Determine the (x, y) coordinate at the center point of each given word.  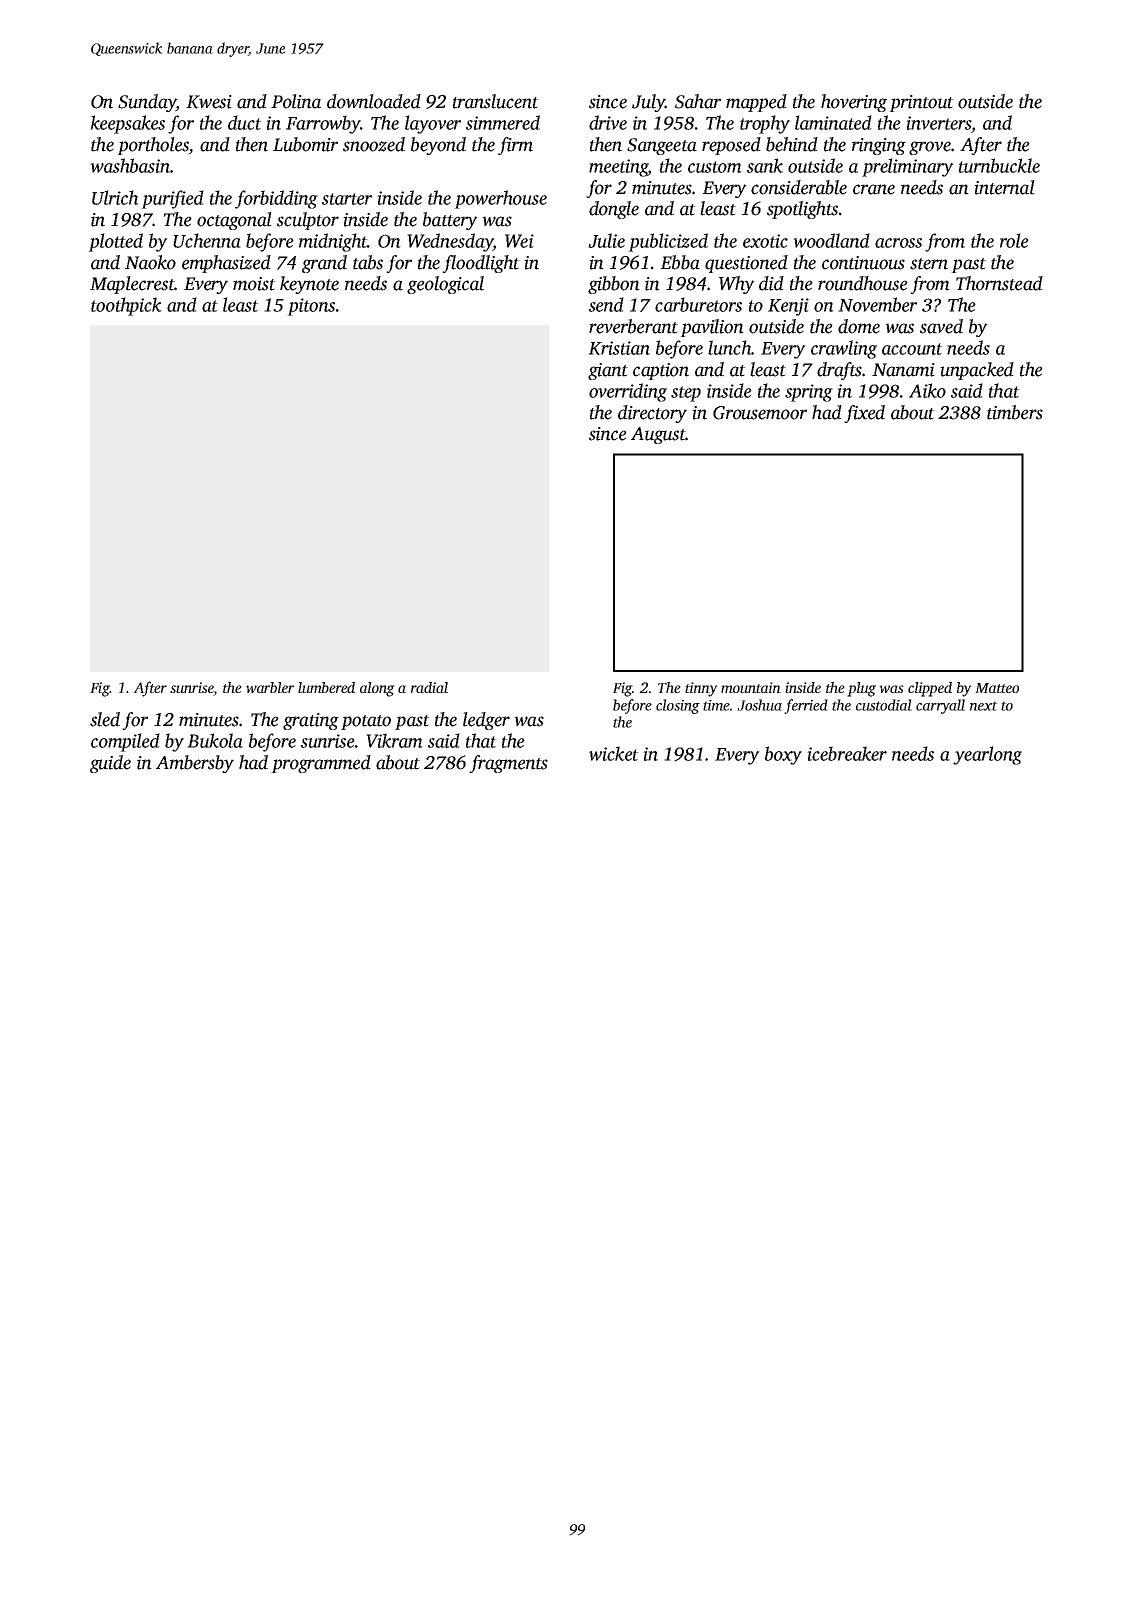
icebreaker (847, 753)
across (898, 243)
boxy (783, 755)
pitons (311, 307)
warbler (270, 687)
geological (445, 285)
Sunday (147, 103)
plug (861, 689)
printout (921, 103)
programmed (321, 764)
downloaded (374, 101)
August (658, 435)
